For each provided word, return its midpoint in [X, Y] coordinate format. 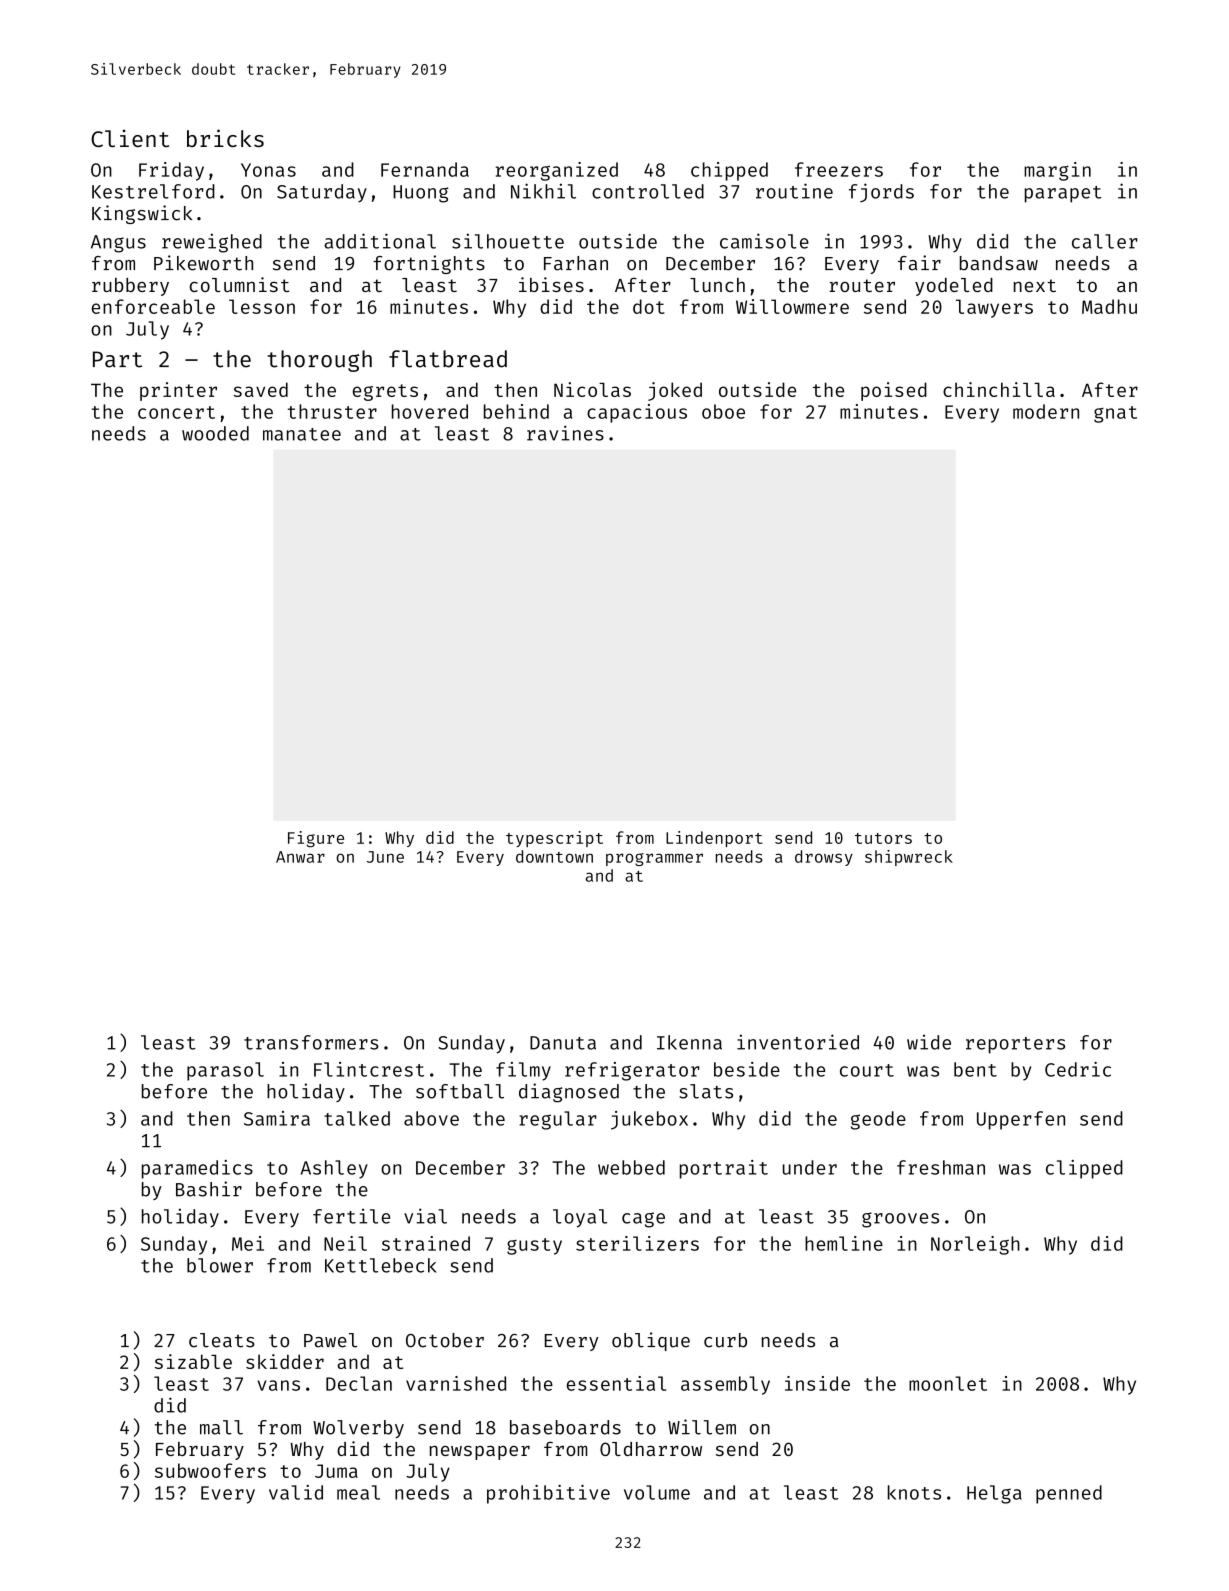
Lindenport [714, 839]
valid [296, 1492]
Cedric [1078, 1069]
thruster [332, 411]
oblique [651, 1341]
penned [1069, 1494]
